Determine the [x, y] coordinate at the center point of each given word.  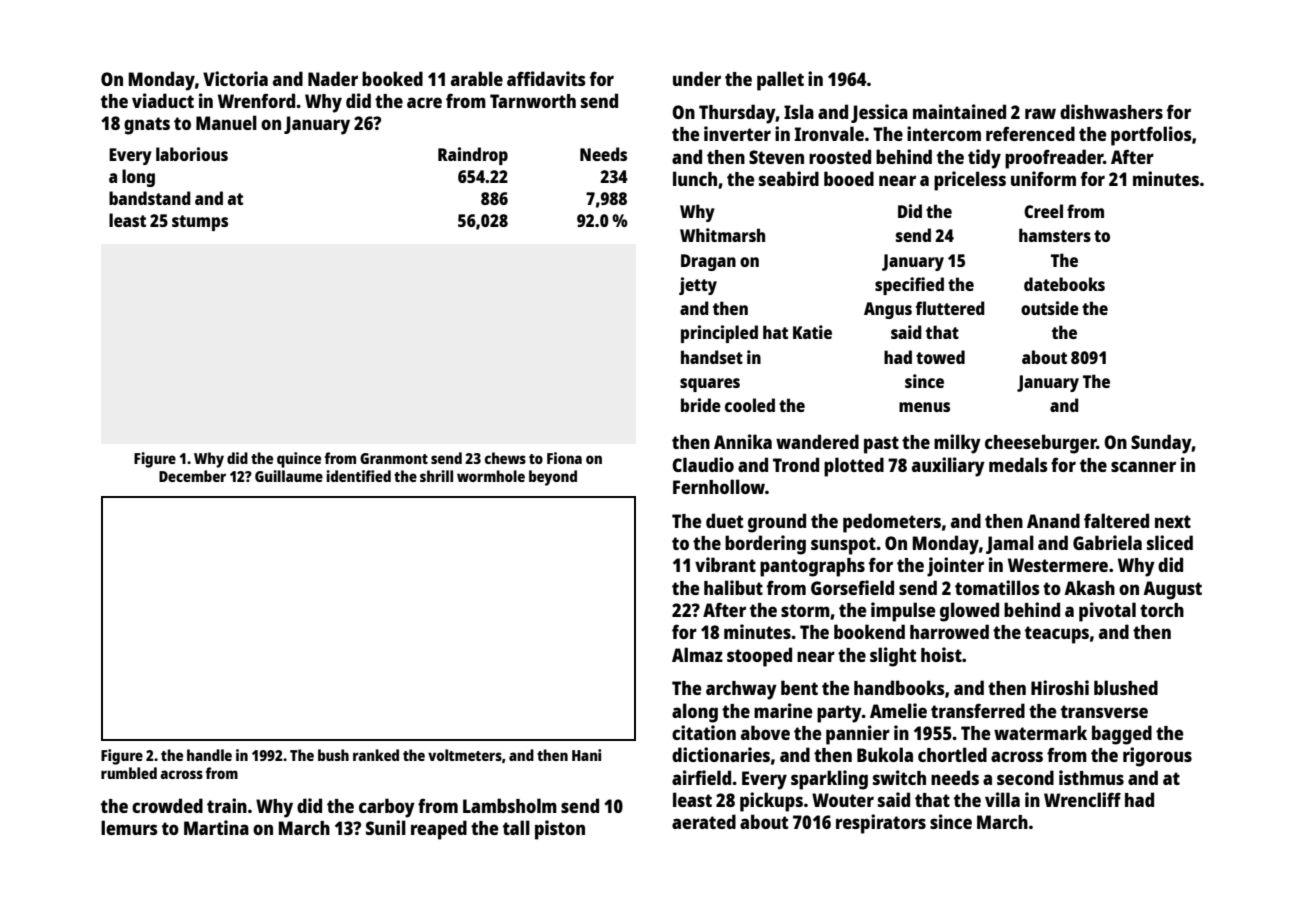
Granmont [394, 458]
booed [849, 178]
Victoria [235, 78]
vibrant [725, 564]
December [192, 476]
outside [1050, 308]
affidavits [546, 78]
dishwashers [1111, 111]
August [1172, 590]
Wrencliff [1082, 799]
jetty [698, 286]
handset [712, 357]
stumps [200, 223]
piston [560, 830]
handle [209, 755]
